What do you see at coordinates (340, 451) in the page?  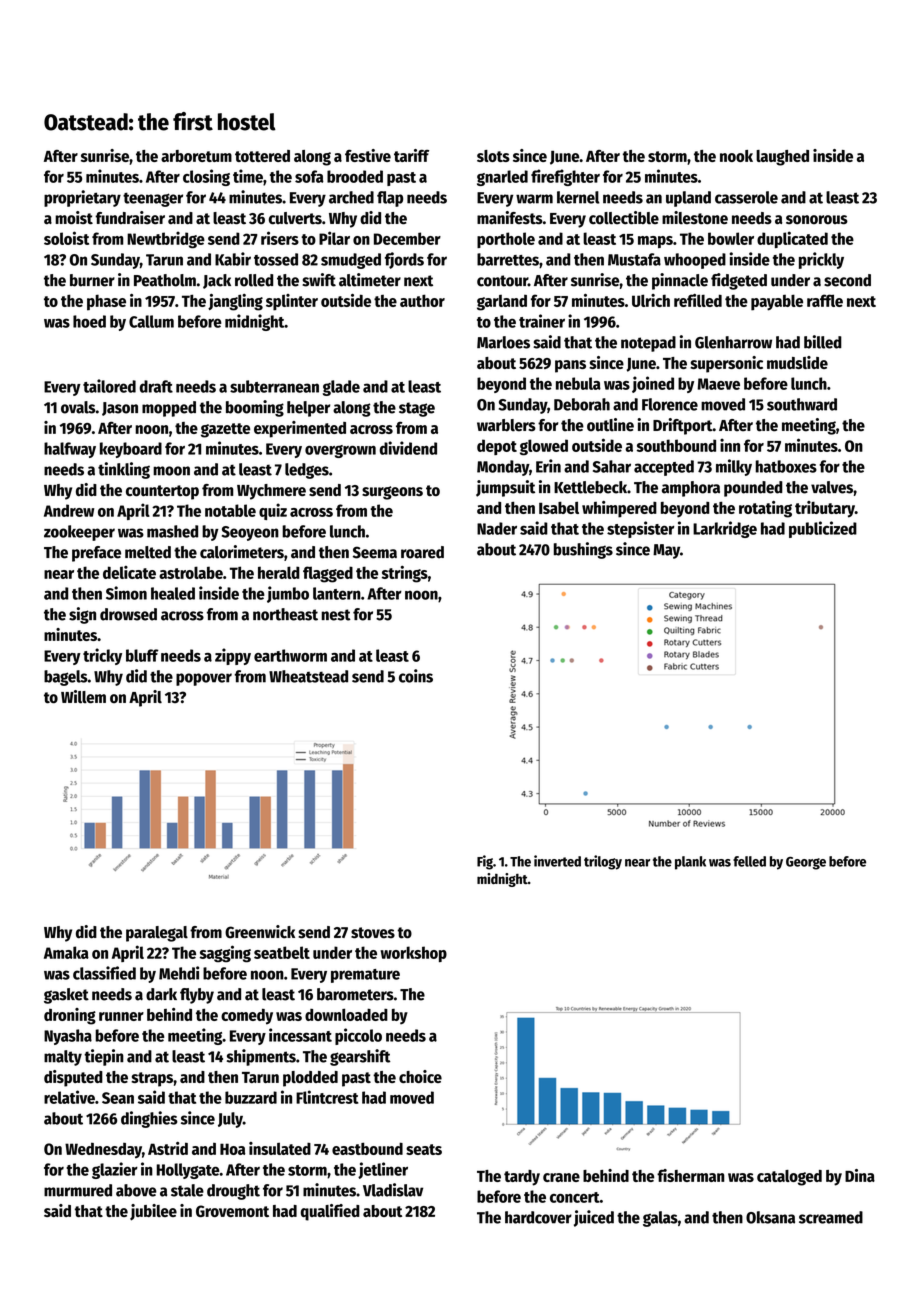 I see `overgrown` at bounding box center [340, 451].
